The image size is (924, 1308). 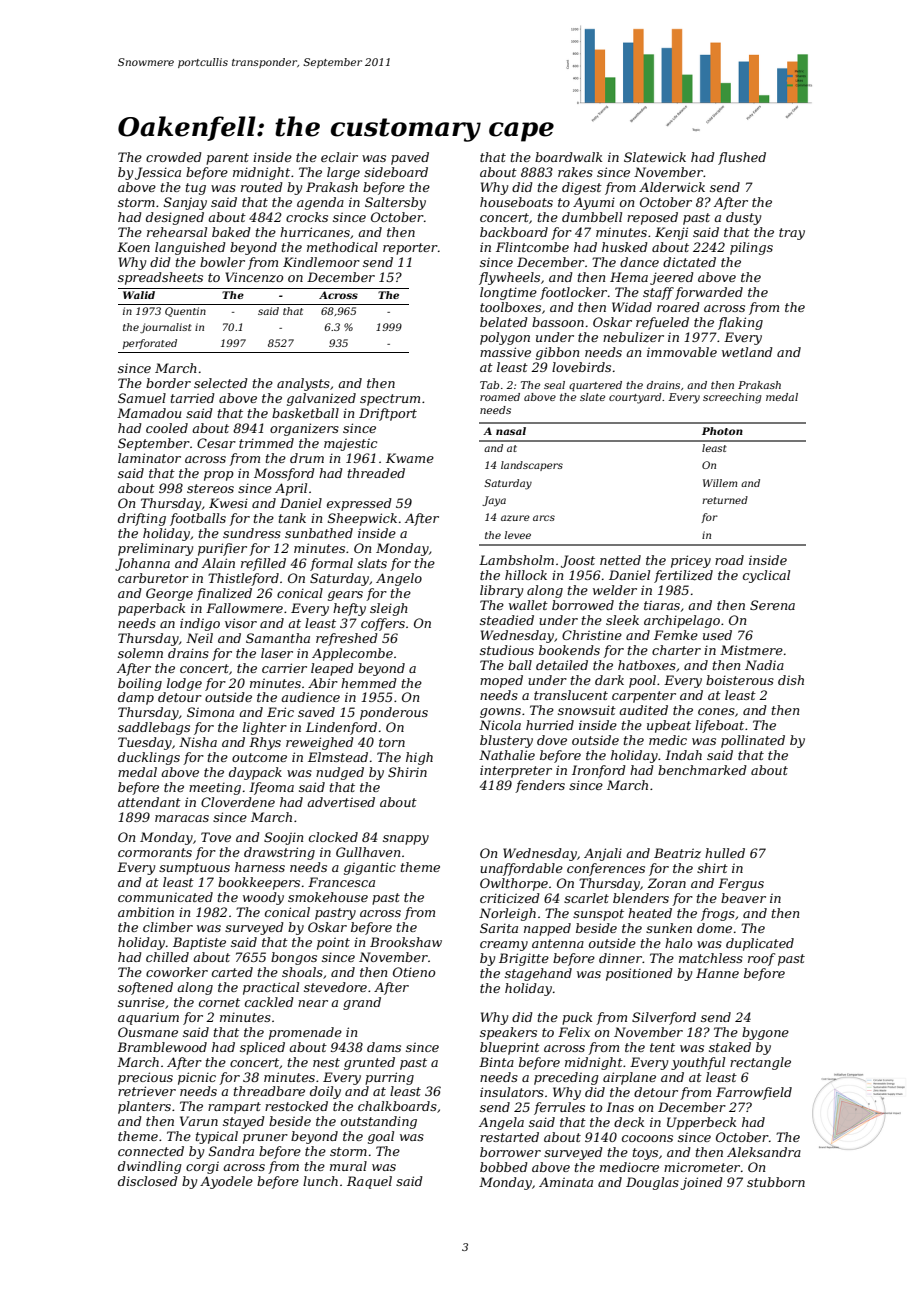 What do you see at coordinates (510, 1048) in the document?
I see `blueprint` at bounding box center [510, 1048].
